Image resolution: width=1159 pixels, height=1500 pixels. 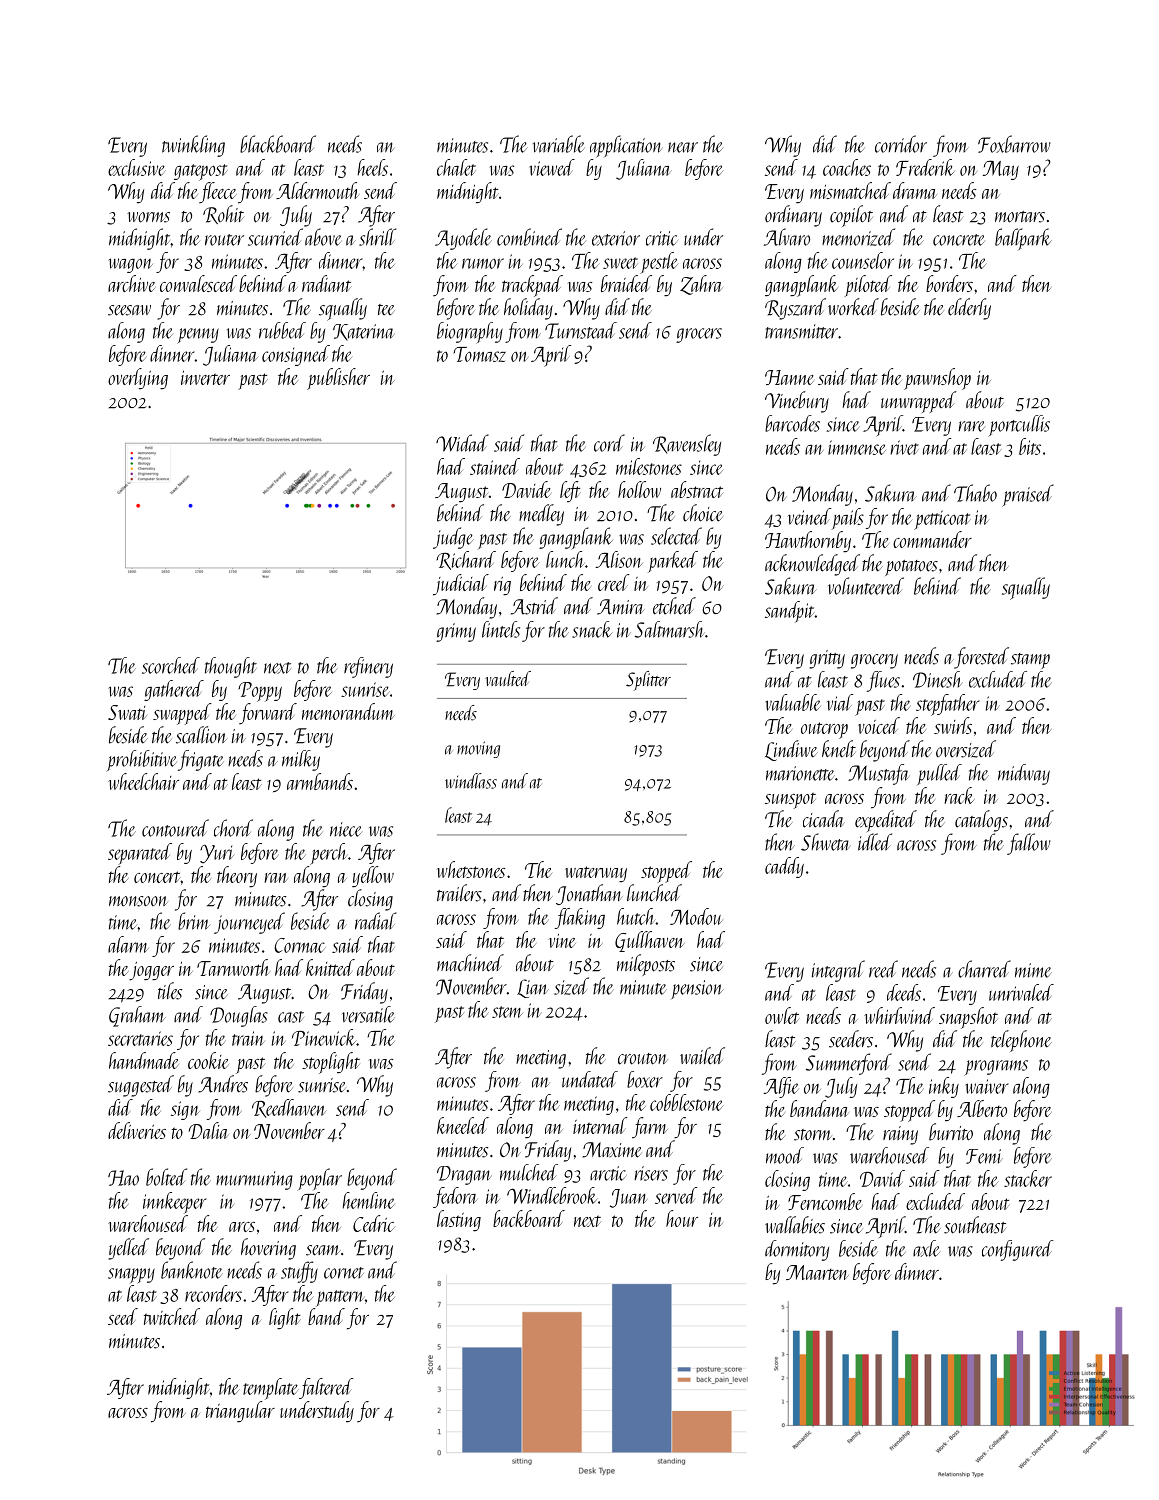 What do you see at coordinates (205, 378) in the screenshot?
I see `inverter` at bounding box center [205, 378].
